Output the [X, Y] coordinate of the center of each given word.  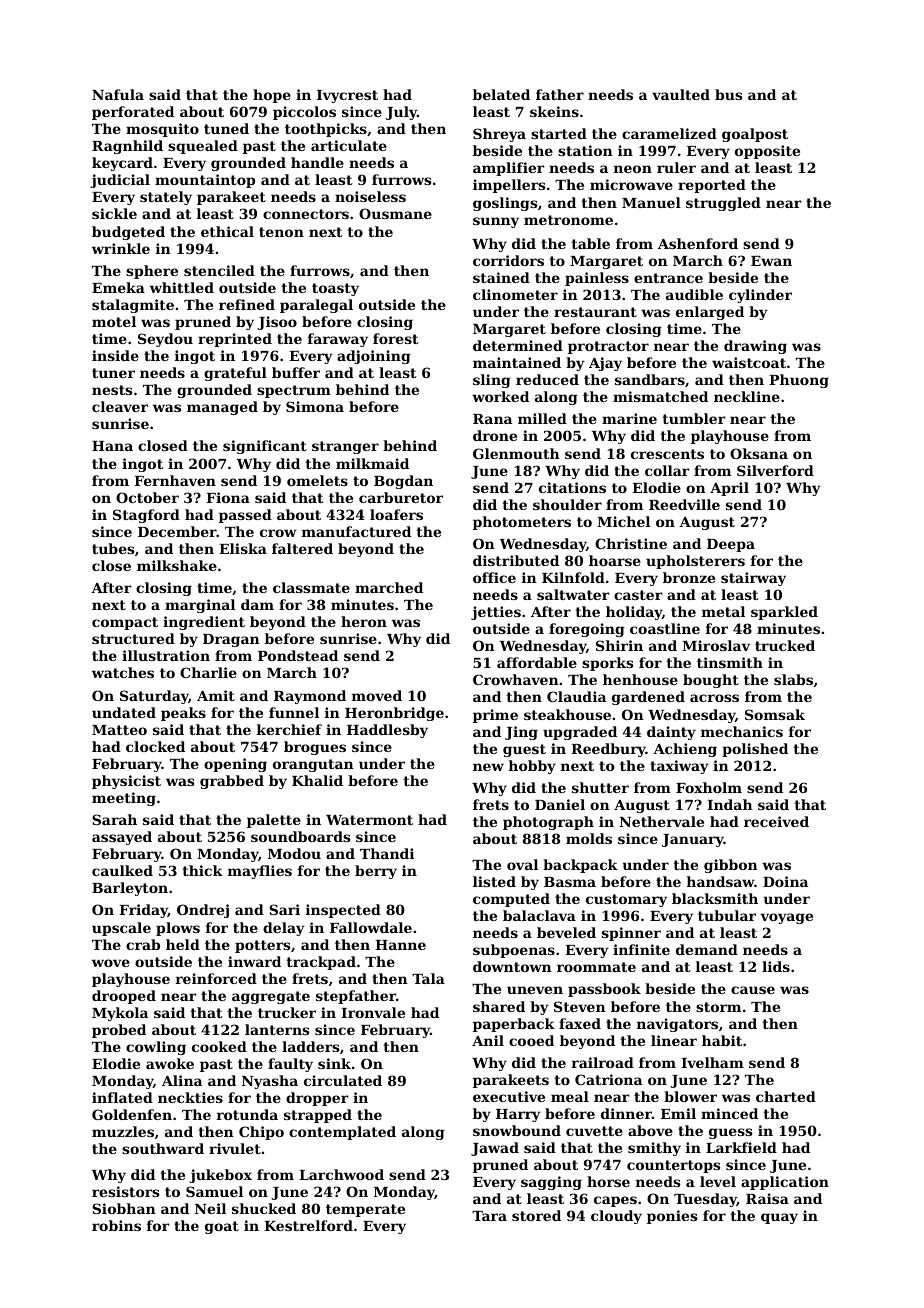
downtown [512, 966]
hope [272, 96]
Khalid [317, 780]
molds [589, 838]
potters [262, 946]
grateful [235, 374]
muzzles [123, 1131]
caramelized [669, 133]
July [401, 113]
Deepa [731, 545]
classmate [311, 587]
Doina [785, 881]
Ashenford [698, 243]
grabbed [232, 782]
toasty [335, 289]
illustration [166, 655]
